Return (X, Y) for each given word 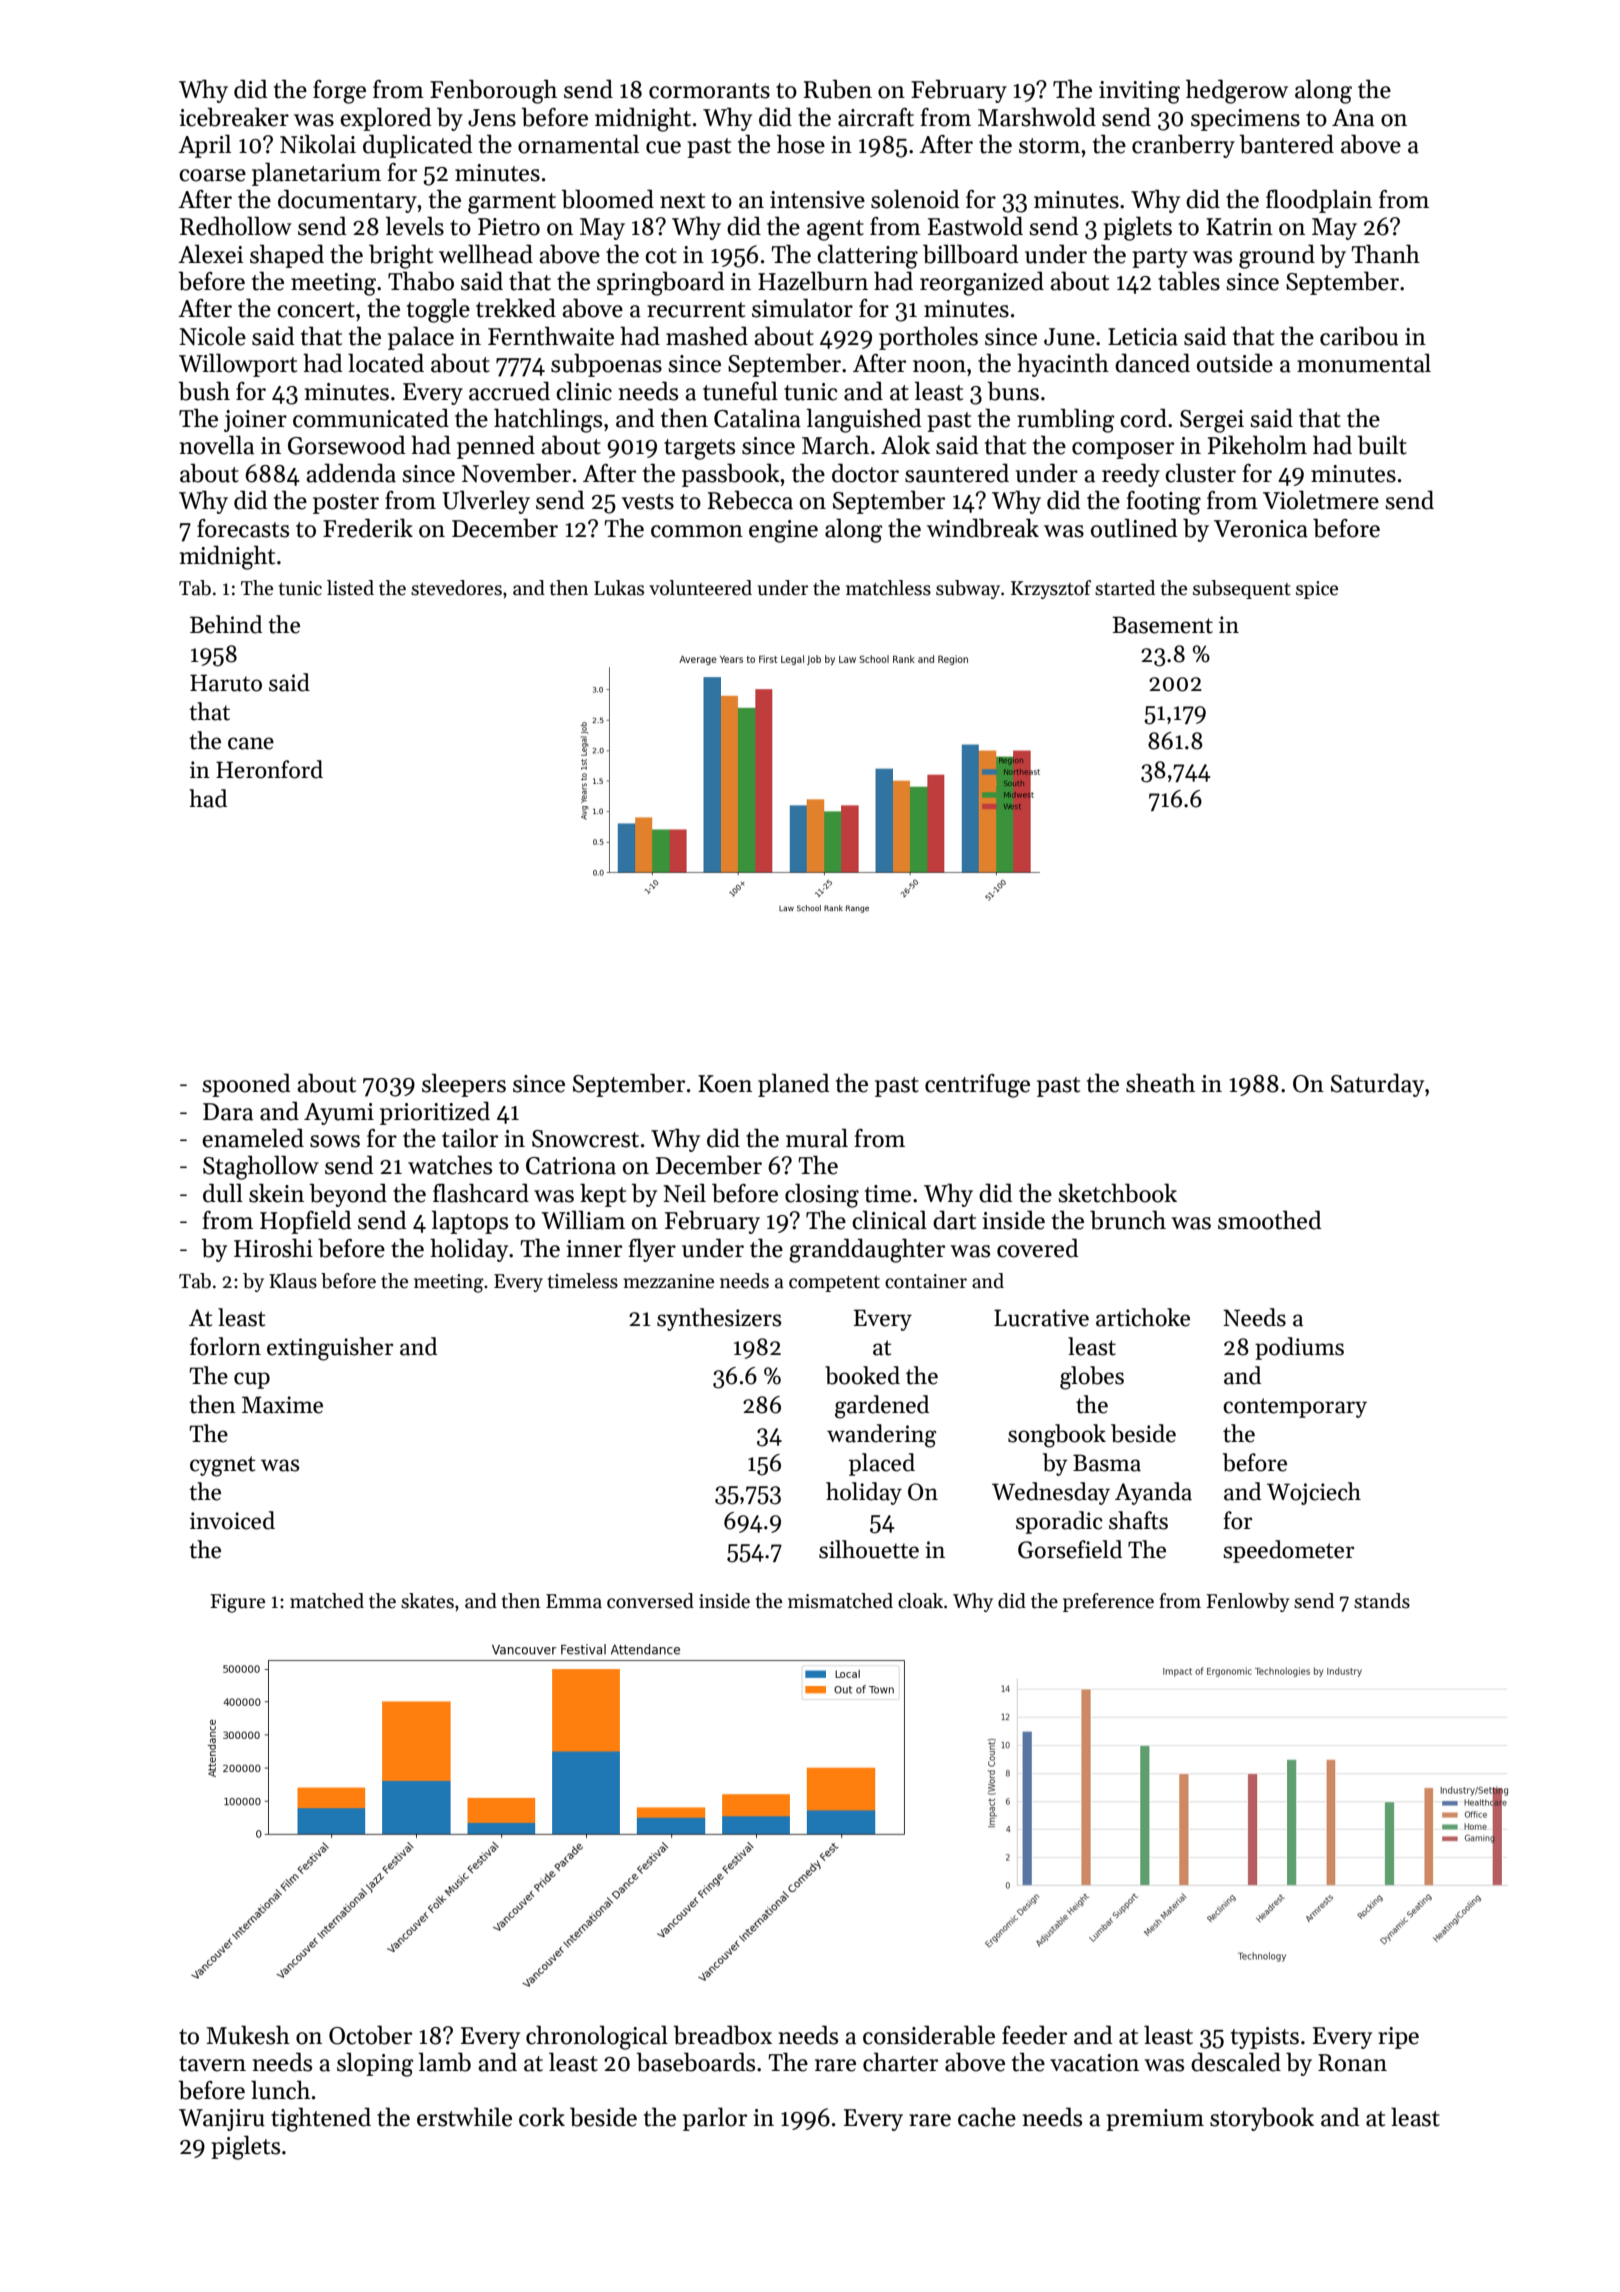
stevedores (456, 588)
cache (987, 2117)
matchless (888, 588)
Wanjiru (222, 2120)
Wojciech (1314, 1493)
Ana (1353, 118)
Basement (1162, 625)
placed (882, 1464)
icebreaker (234, 117)
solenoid (915, 199)
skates (427, 1601)
